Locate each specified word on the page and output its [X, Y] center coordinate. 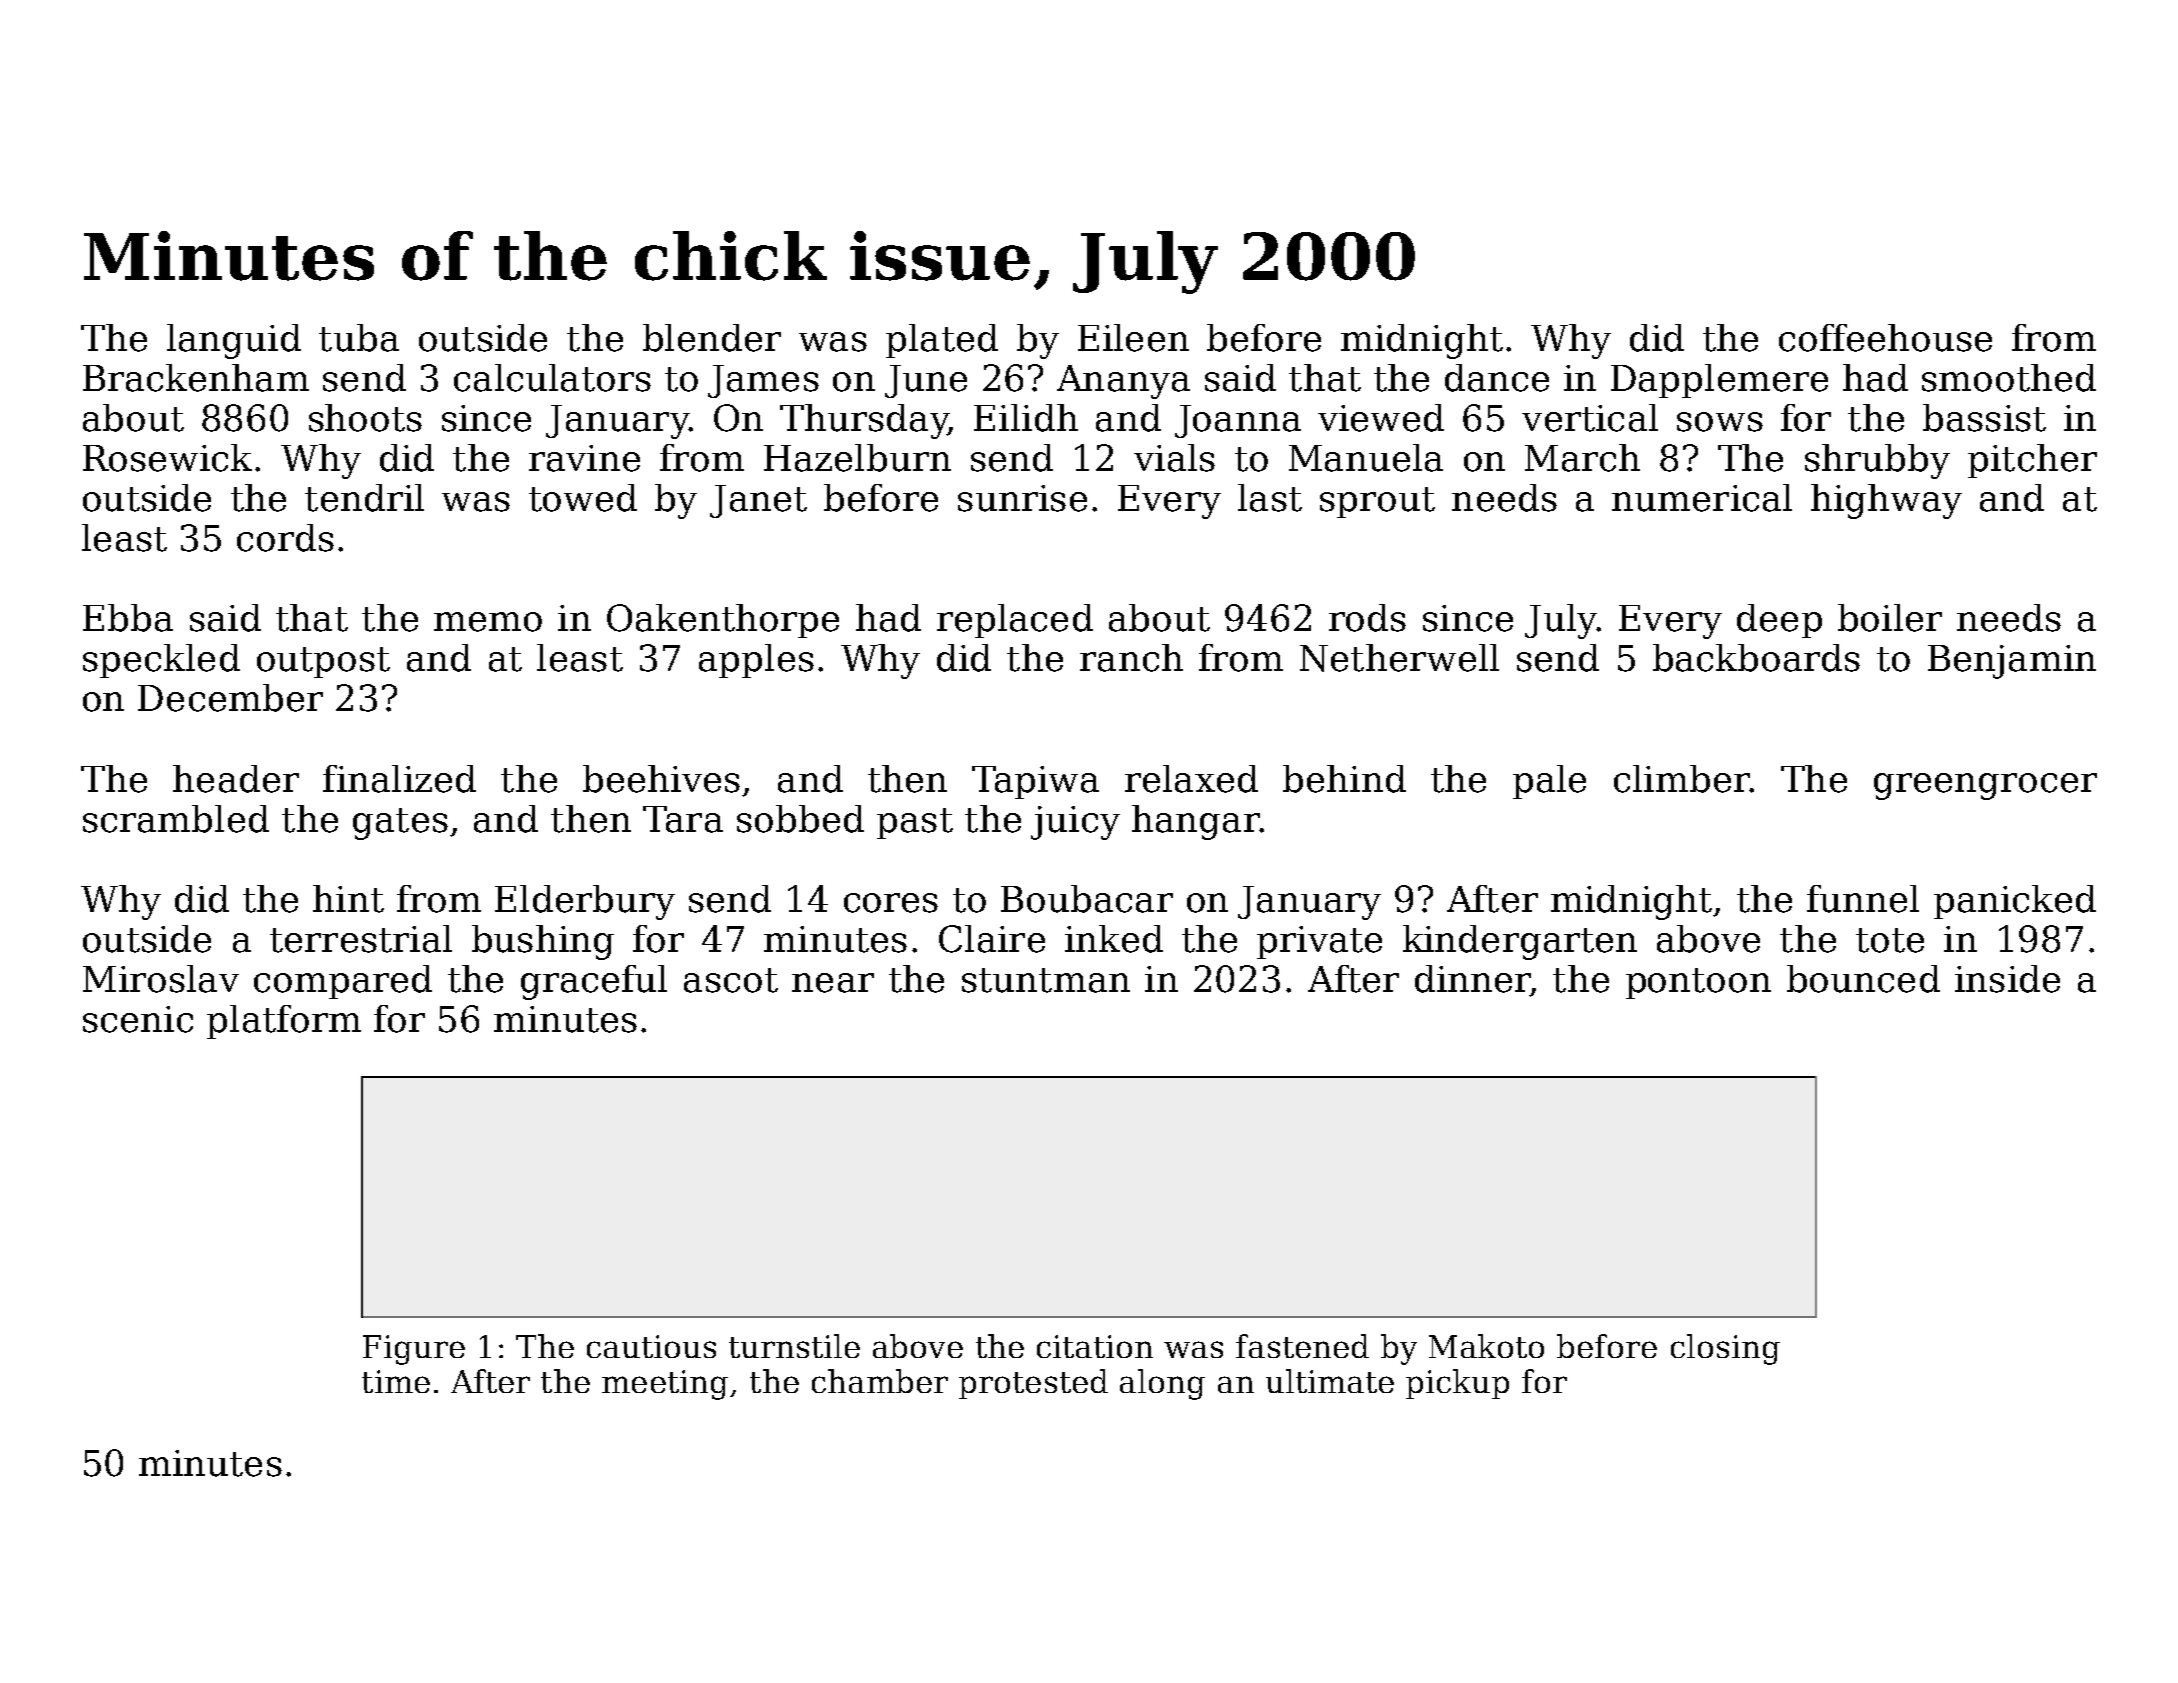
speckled [161, 661]
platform [284, 1022]
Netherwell [1399, 658]
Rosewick [167, 458]
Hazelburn [857, 458]
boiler [1890, 618]
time [396, 1381]
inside [2007, 979]
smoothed [2009, 378]
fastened [1302, 1346]
